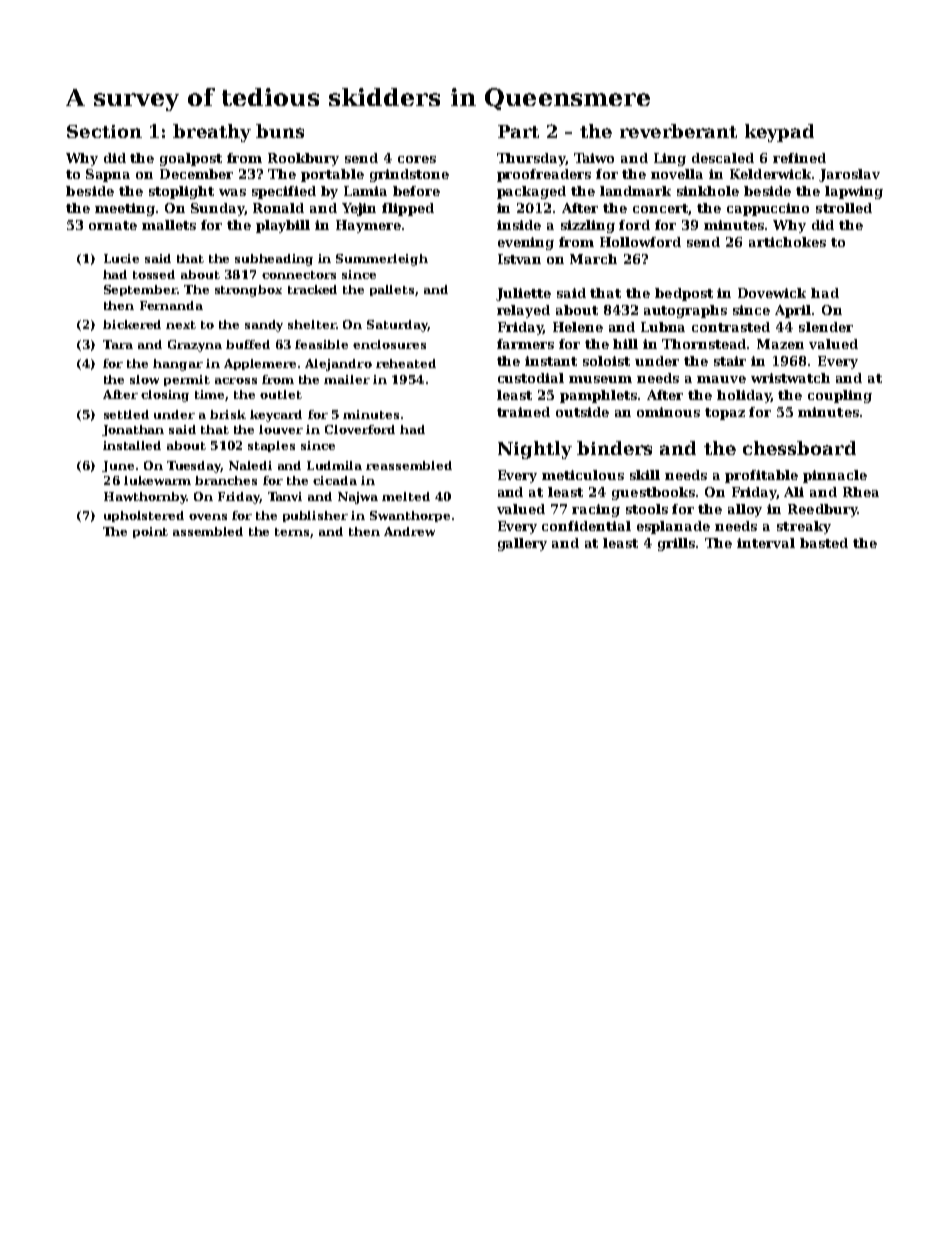 This image has width=952, height=1233. I want to click on evening, so click(526, 243).
